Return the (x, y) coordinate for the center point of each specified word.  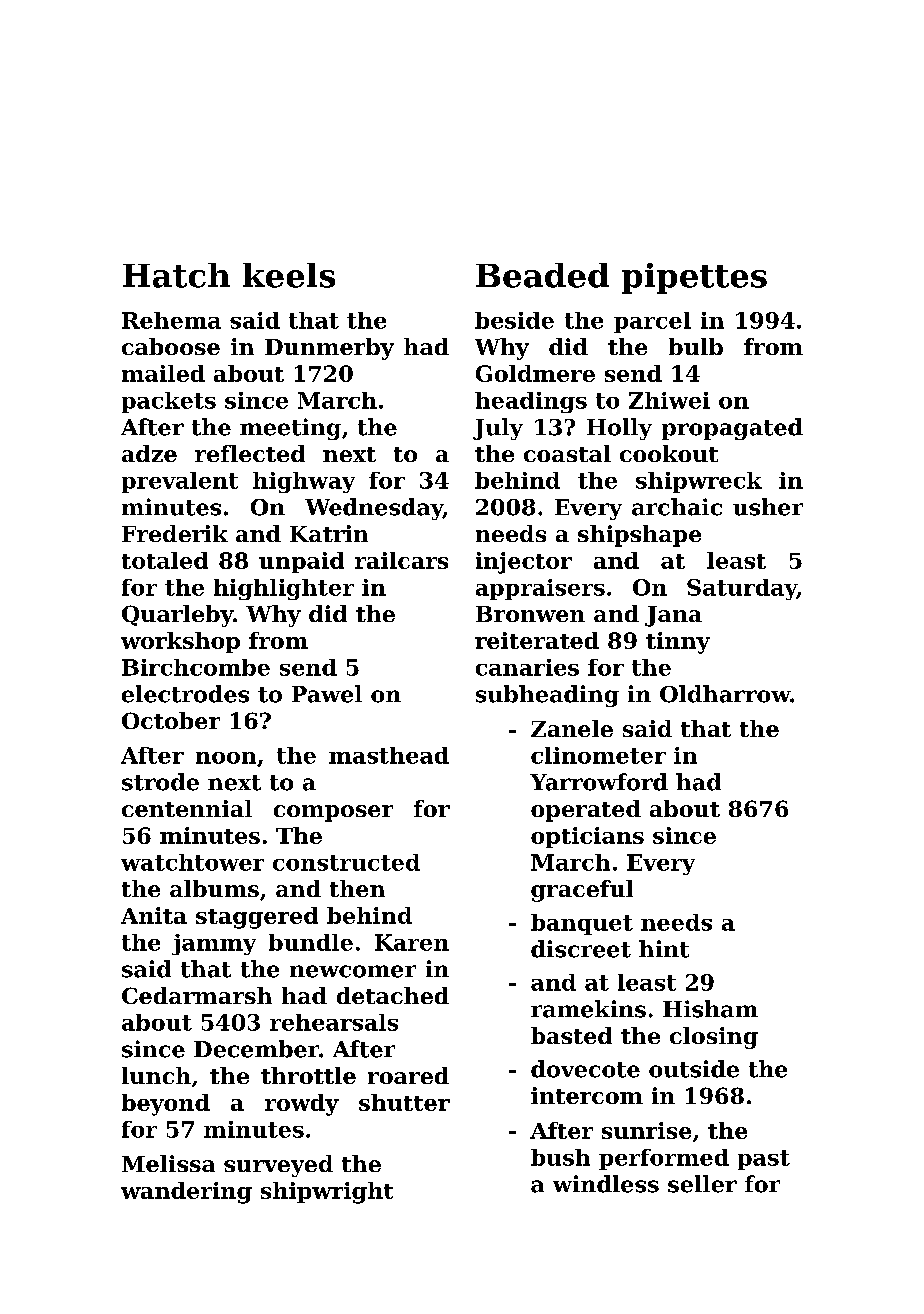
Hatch (176, 275)
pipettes (694, 278)
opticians (587, 837)
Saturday (742, 589)
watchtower (192, 862)
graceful (582, 891)
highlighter (284, 589)
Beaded (542, 275)
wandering (186, 1193)
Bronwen (530, 614)
